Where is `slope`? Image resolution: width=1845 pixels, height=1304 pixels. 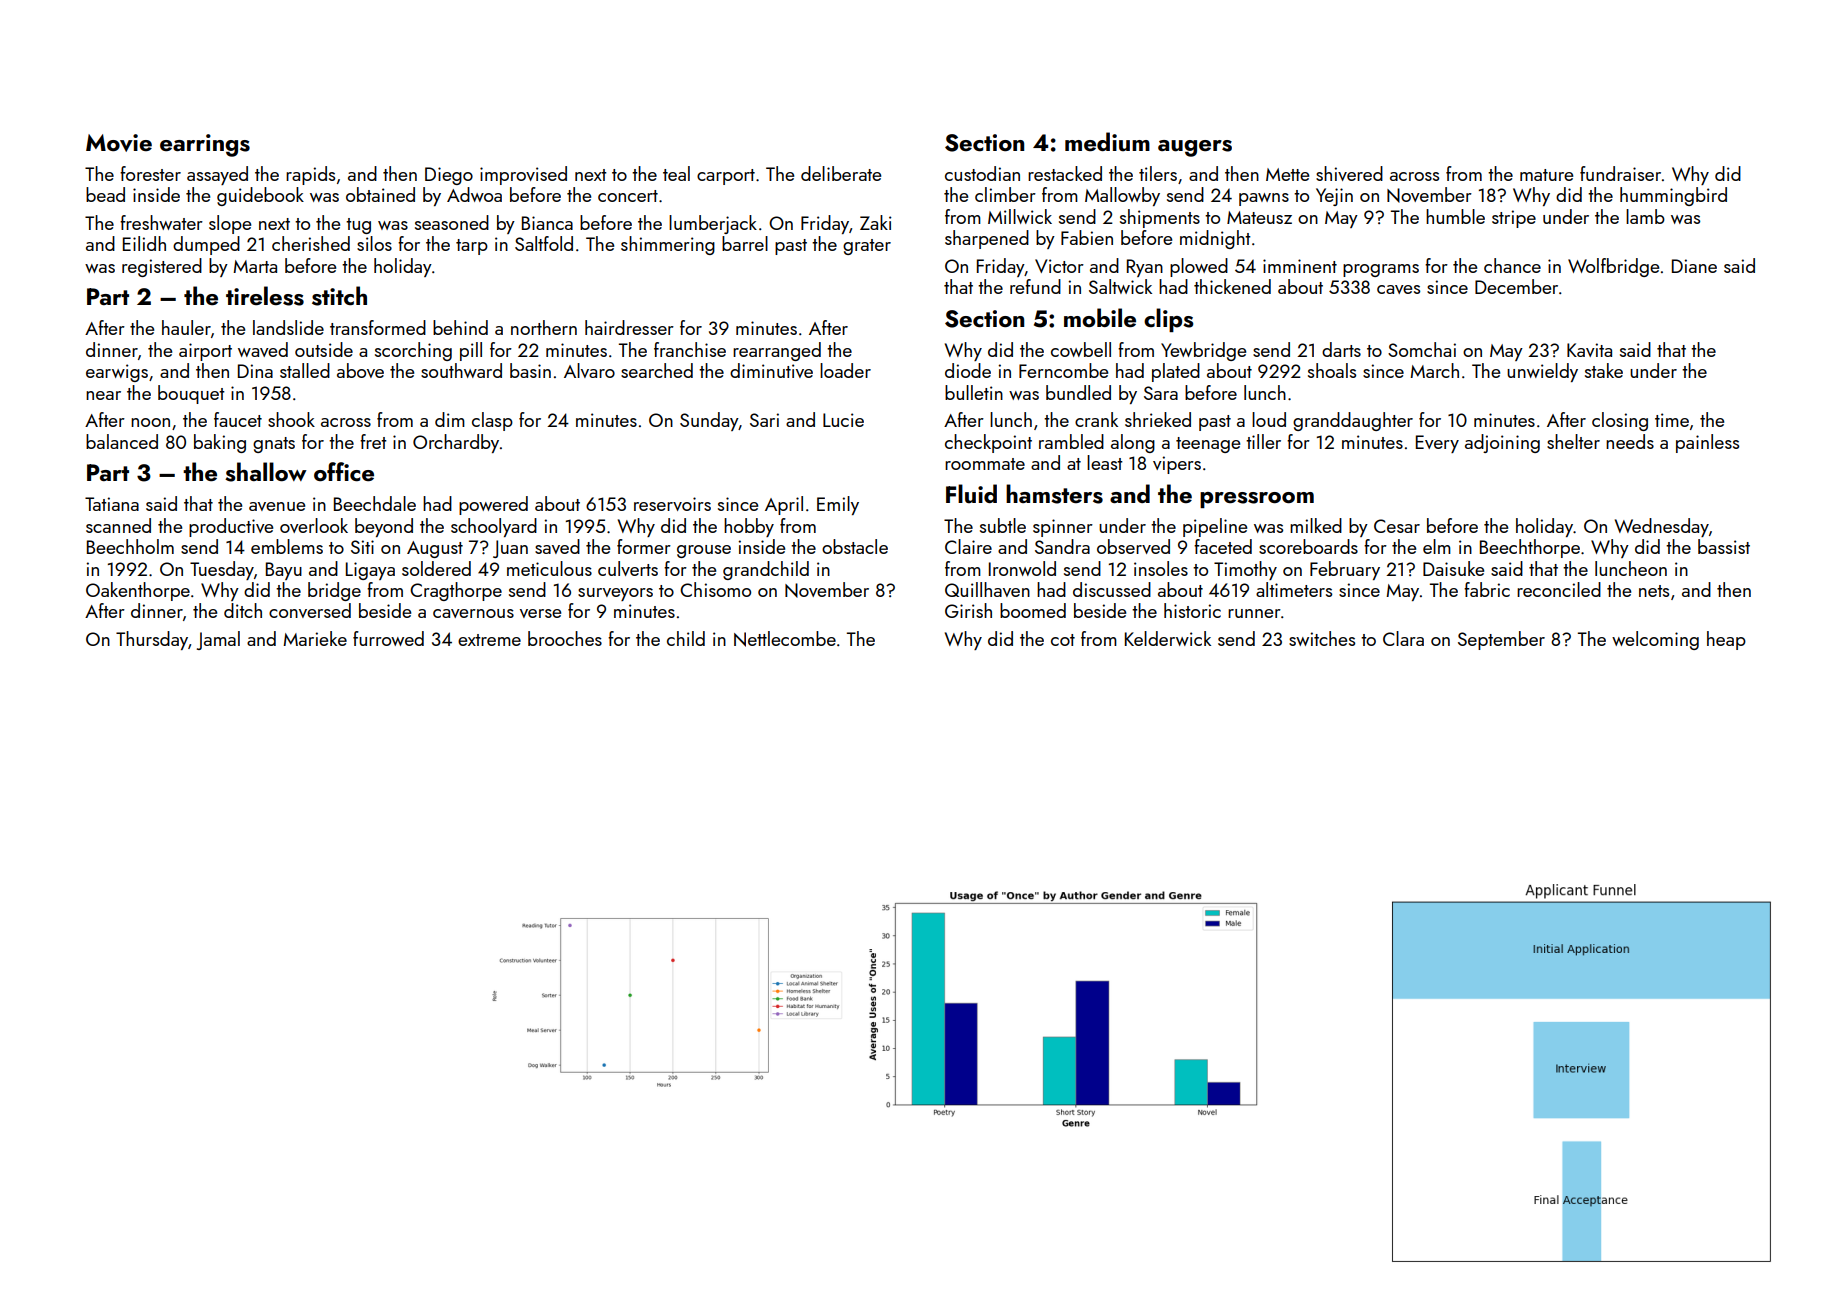 slope is located at coordinates (230, 224).
